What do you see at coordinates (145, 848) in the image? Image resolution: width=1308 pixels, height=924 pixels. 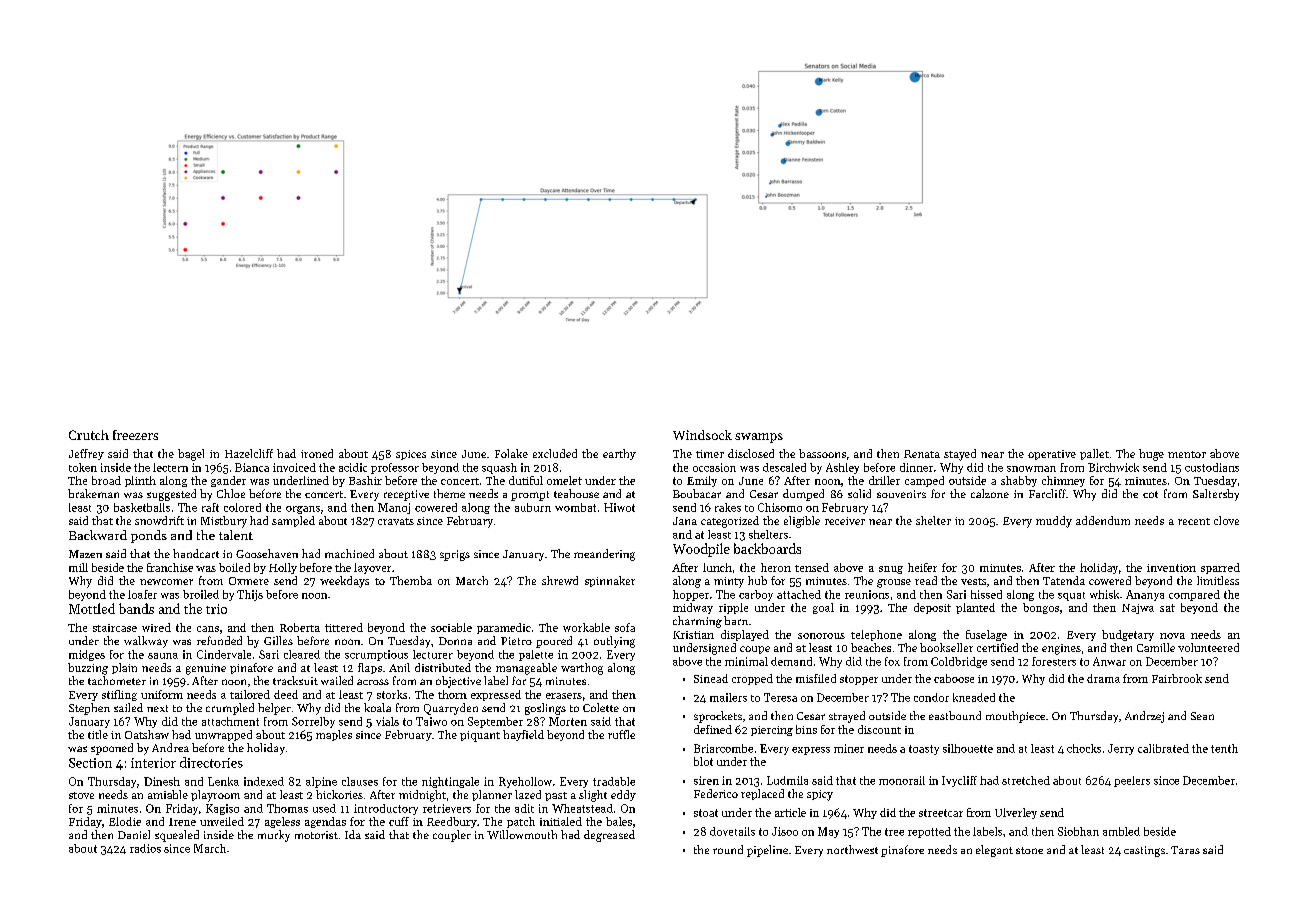 I see `radios` at bounding box center [145, 848].
